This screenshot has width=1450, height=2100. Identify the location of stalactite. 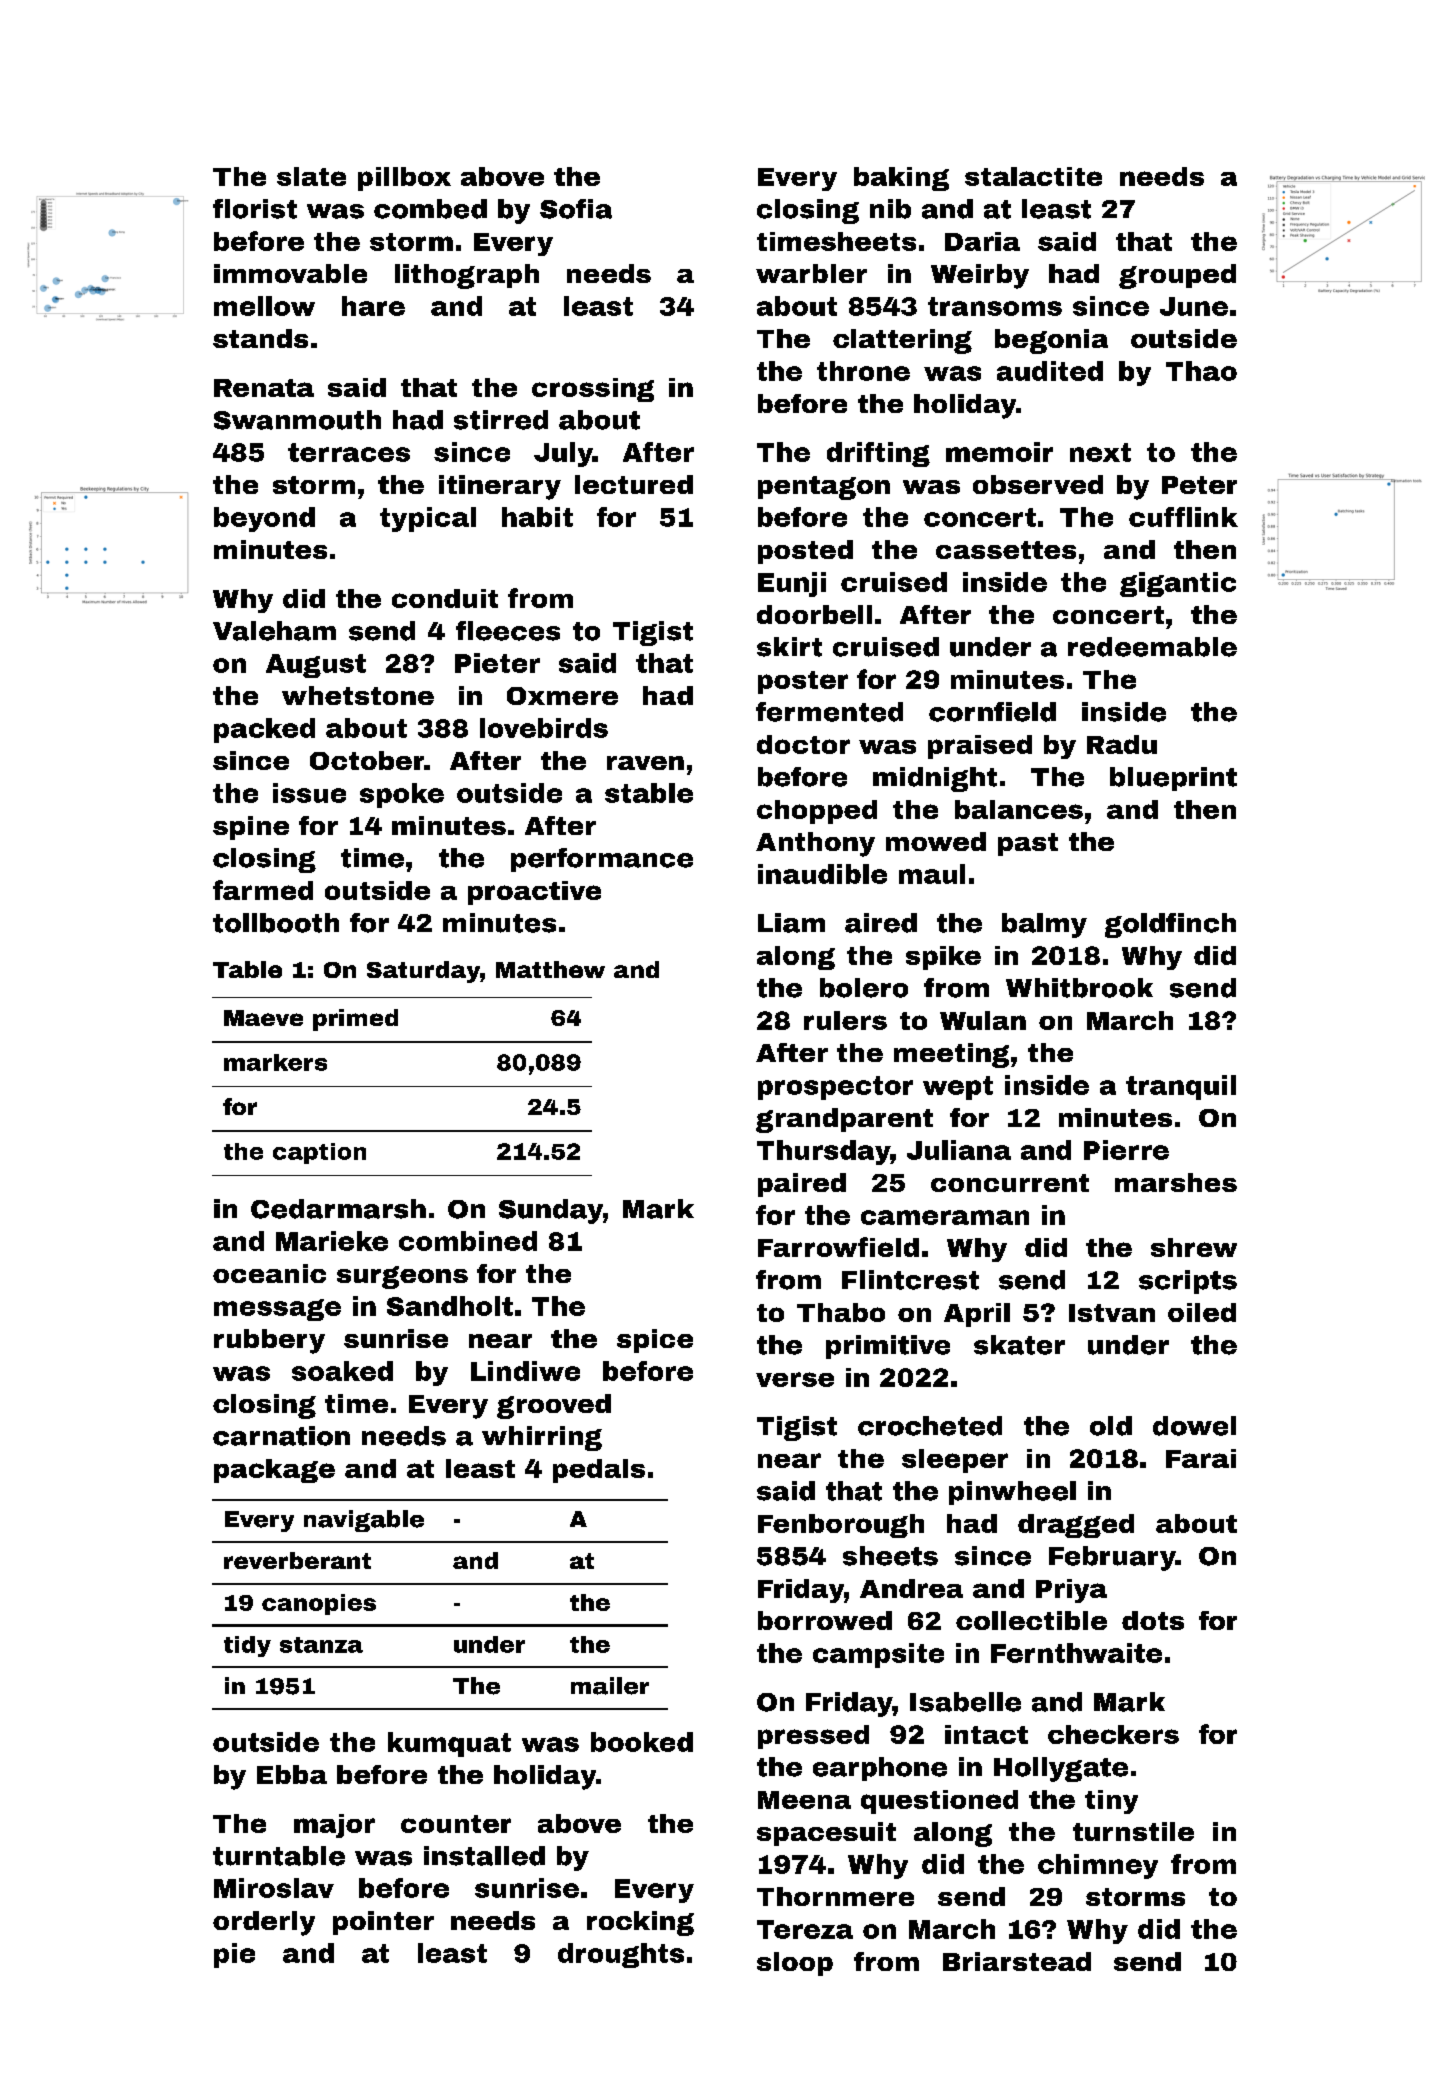
(1033, 176).
